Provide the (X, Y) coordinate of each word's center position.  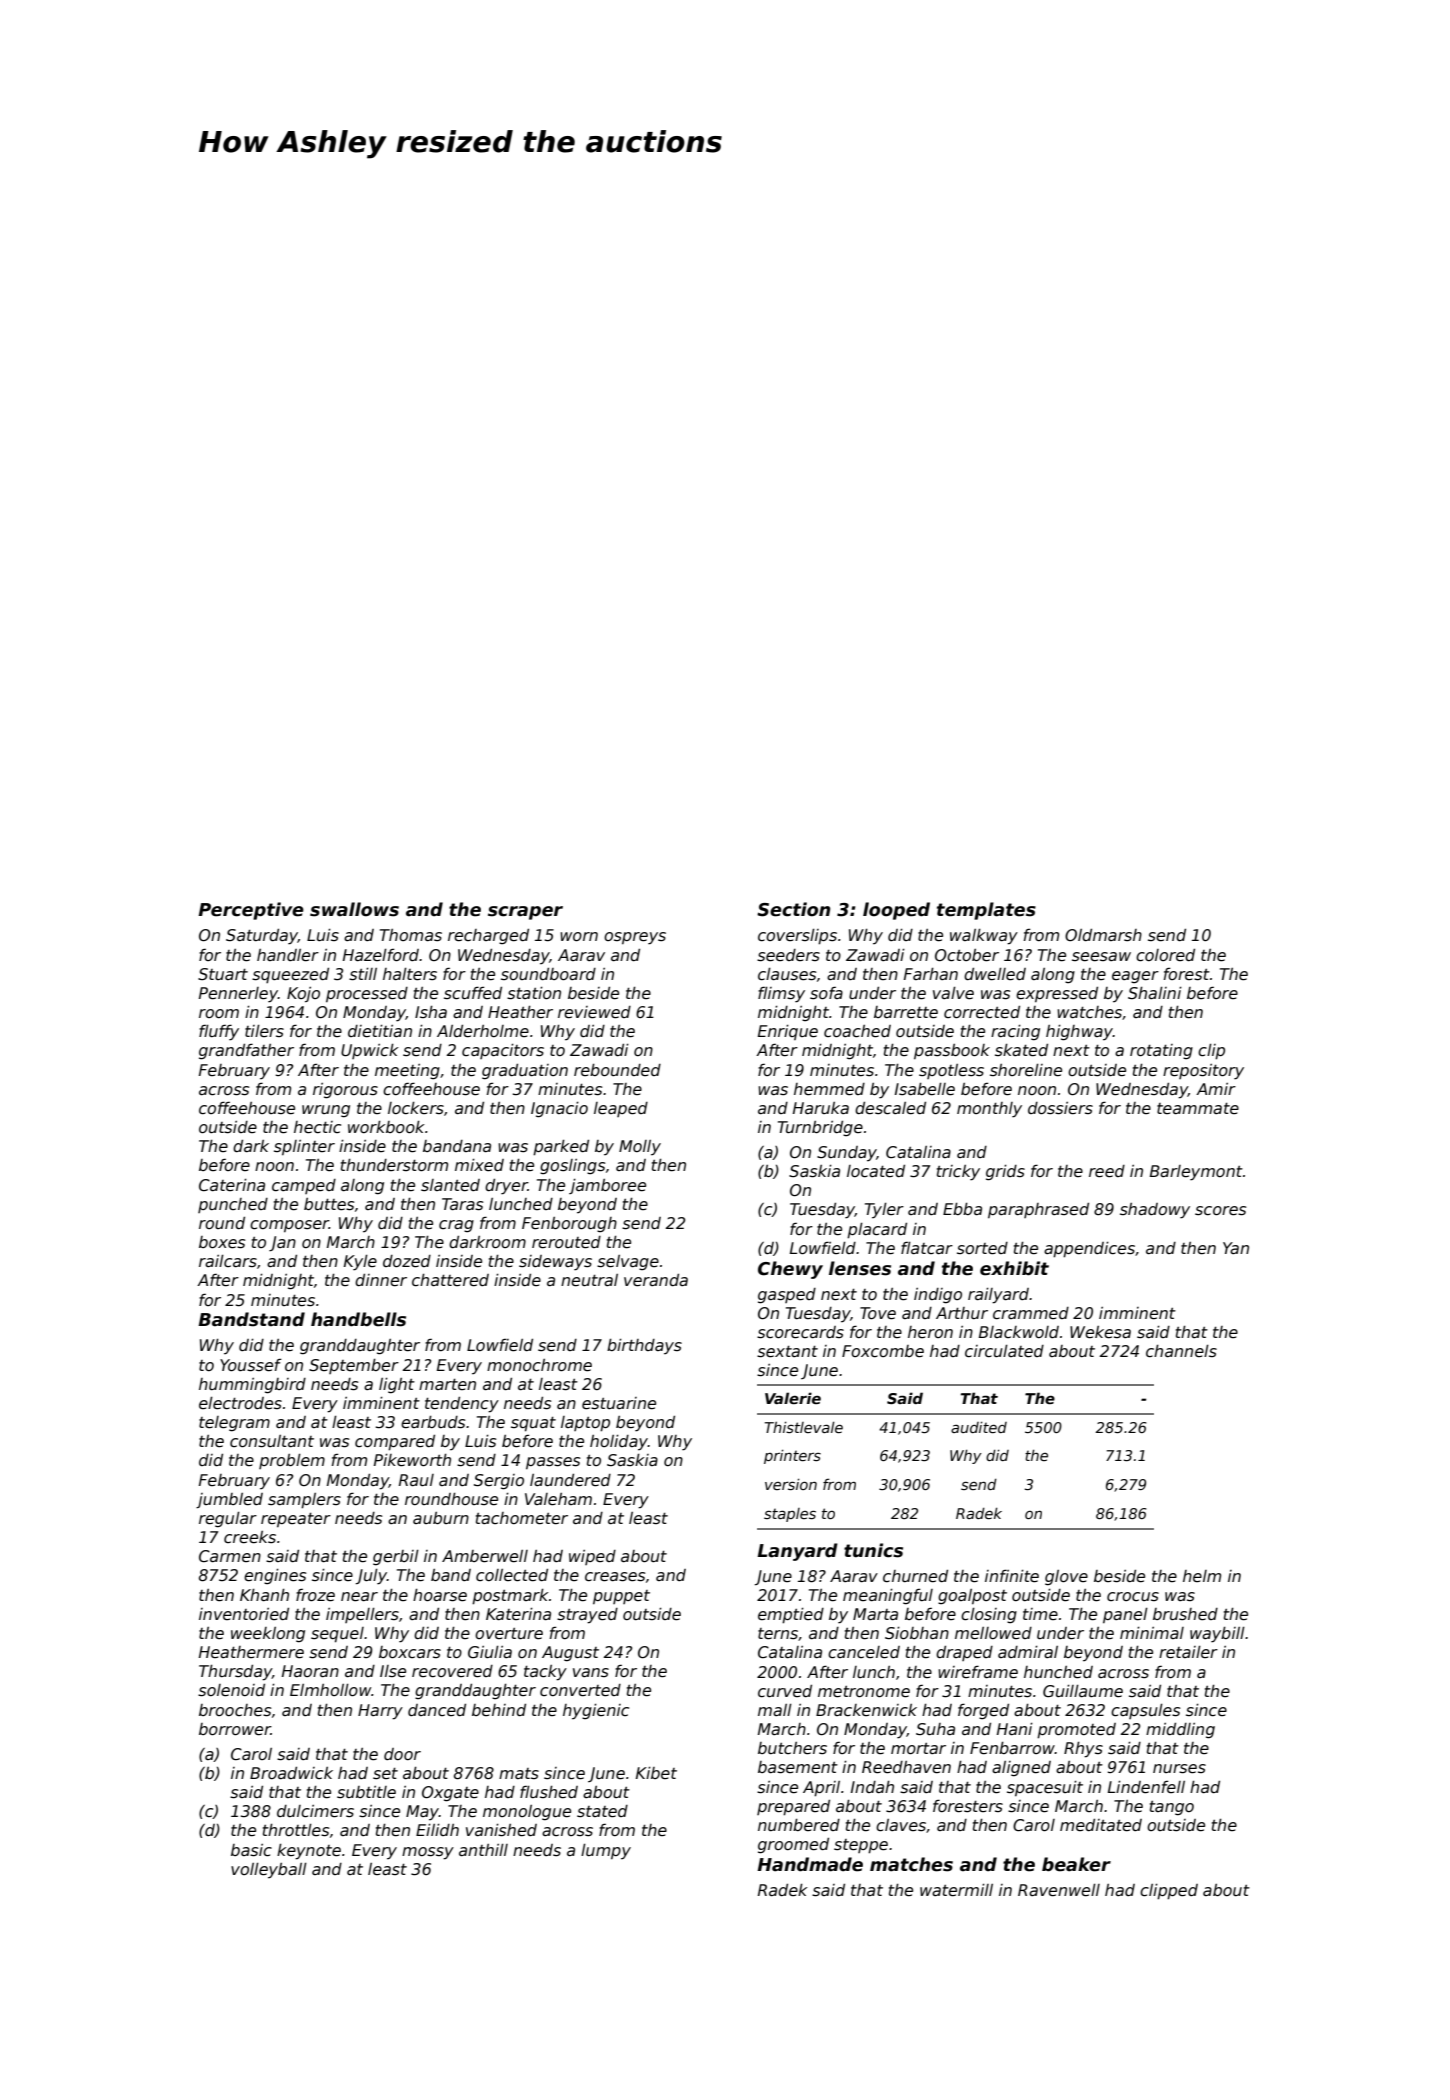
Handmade (810, 1864)
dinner (381, 1280)
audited (979, 1427)
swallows (354, 909)
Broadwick (291, 1773)
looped (896, 911)
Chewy (790, 1270)
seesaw (1101, 957)
